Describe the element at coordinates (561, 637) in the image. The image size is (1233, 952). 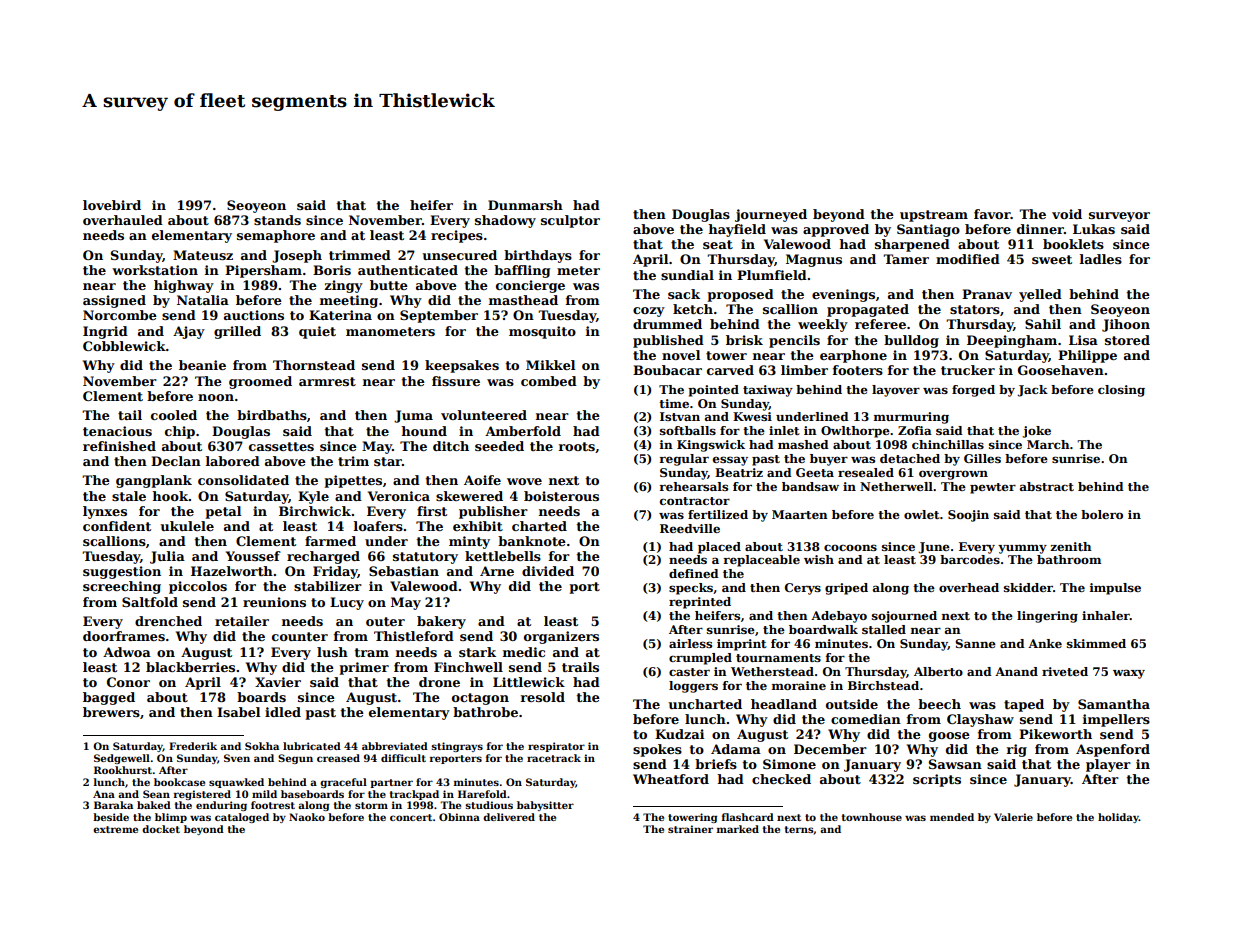
I see `organizers` at that location.
